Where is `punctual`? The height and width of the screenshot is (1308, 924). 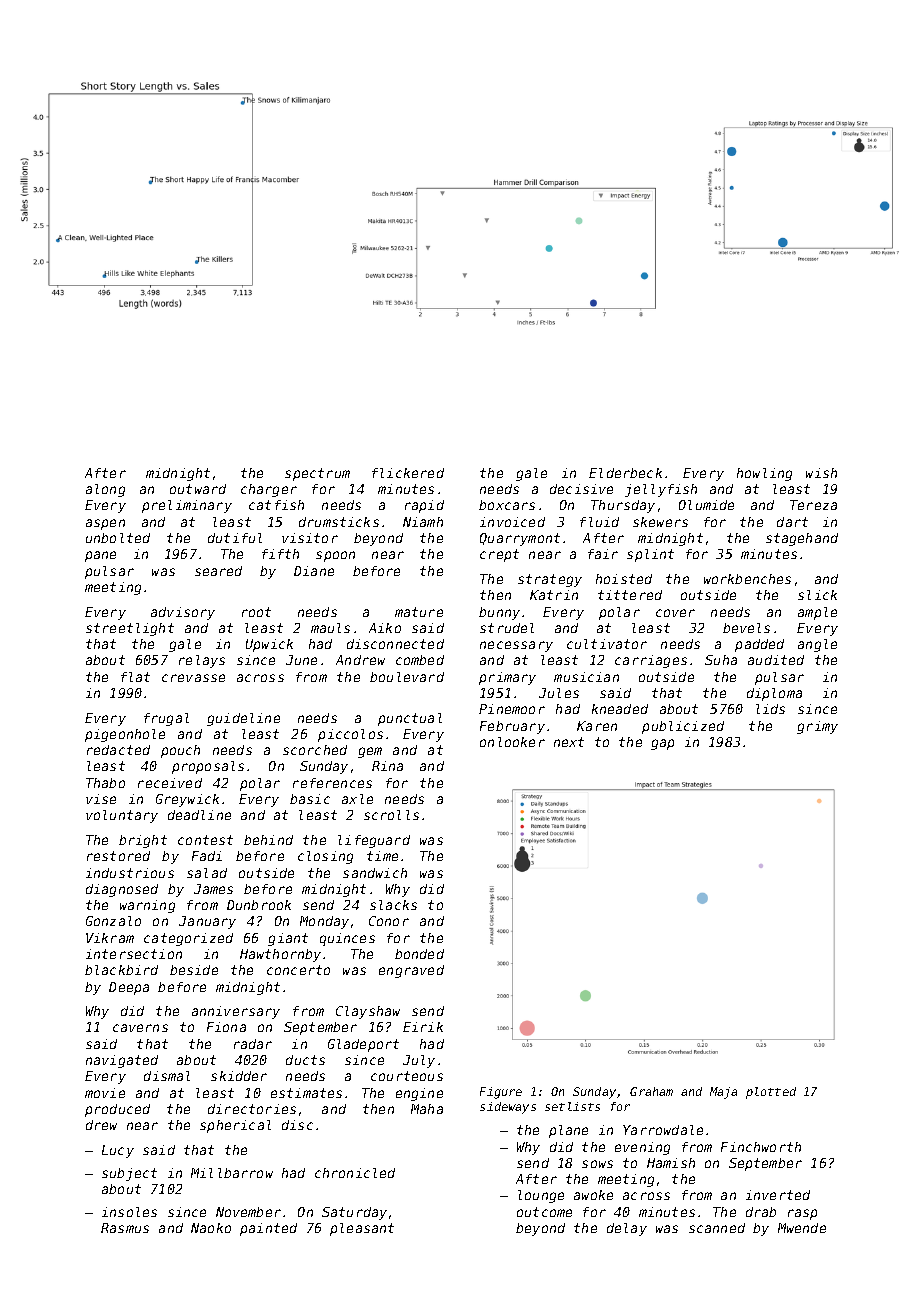 punctual is located at coordinates (410, 719).
